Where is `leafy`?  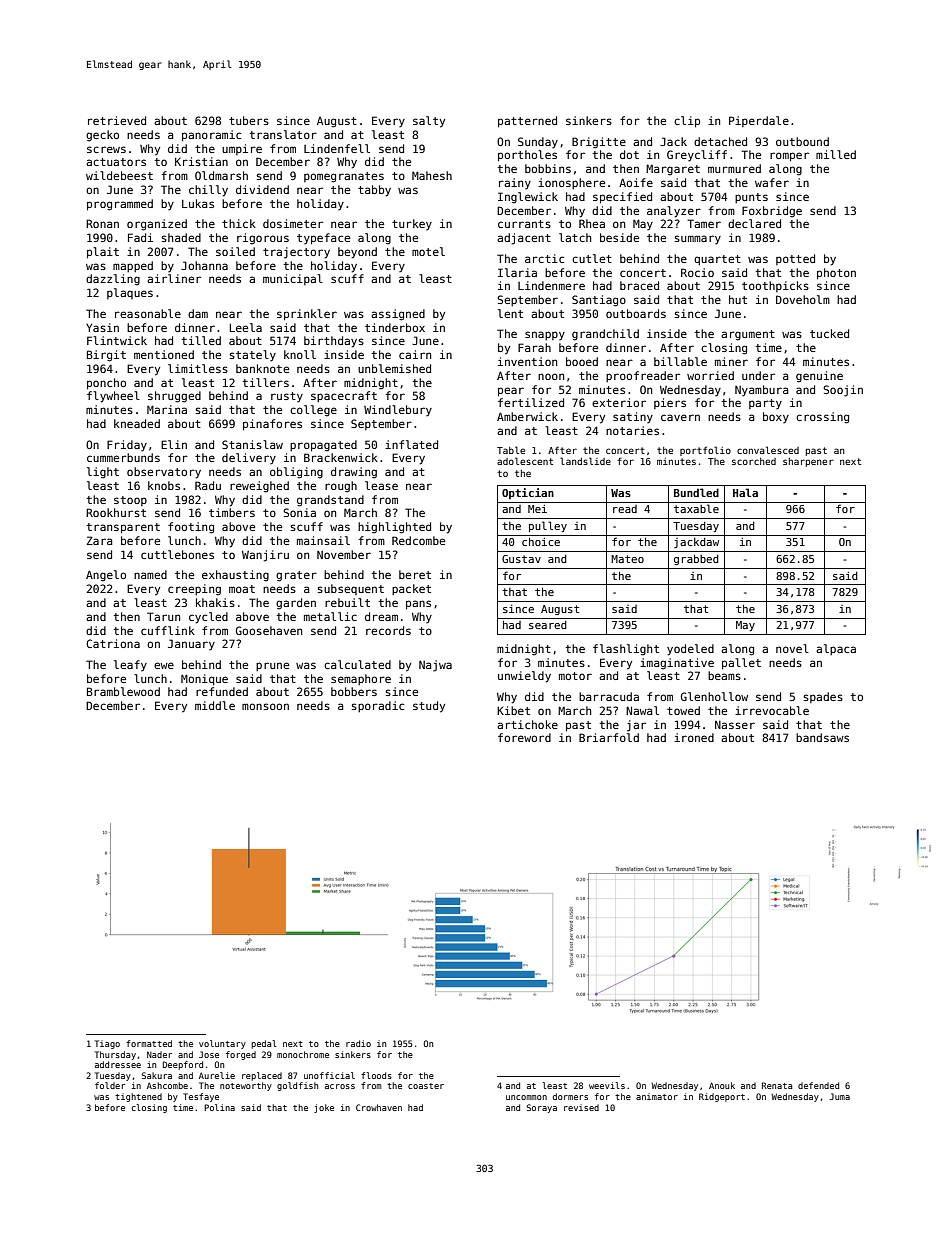 leafy is located at coordinates (130, 665).
